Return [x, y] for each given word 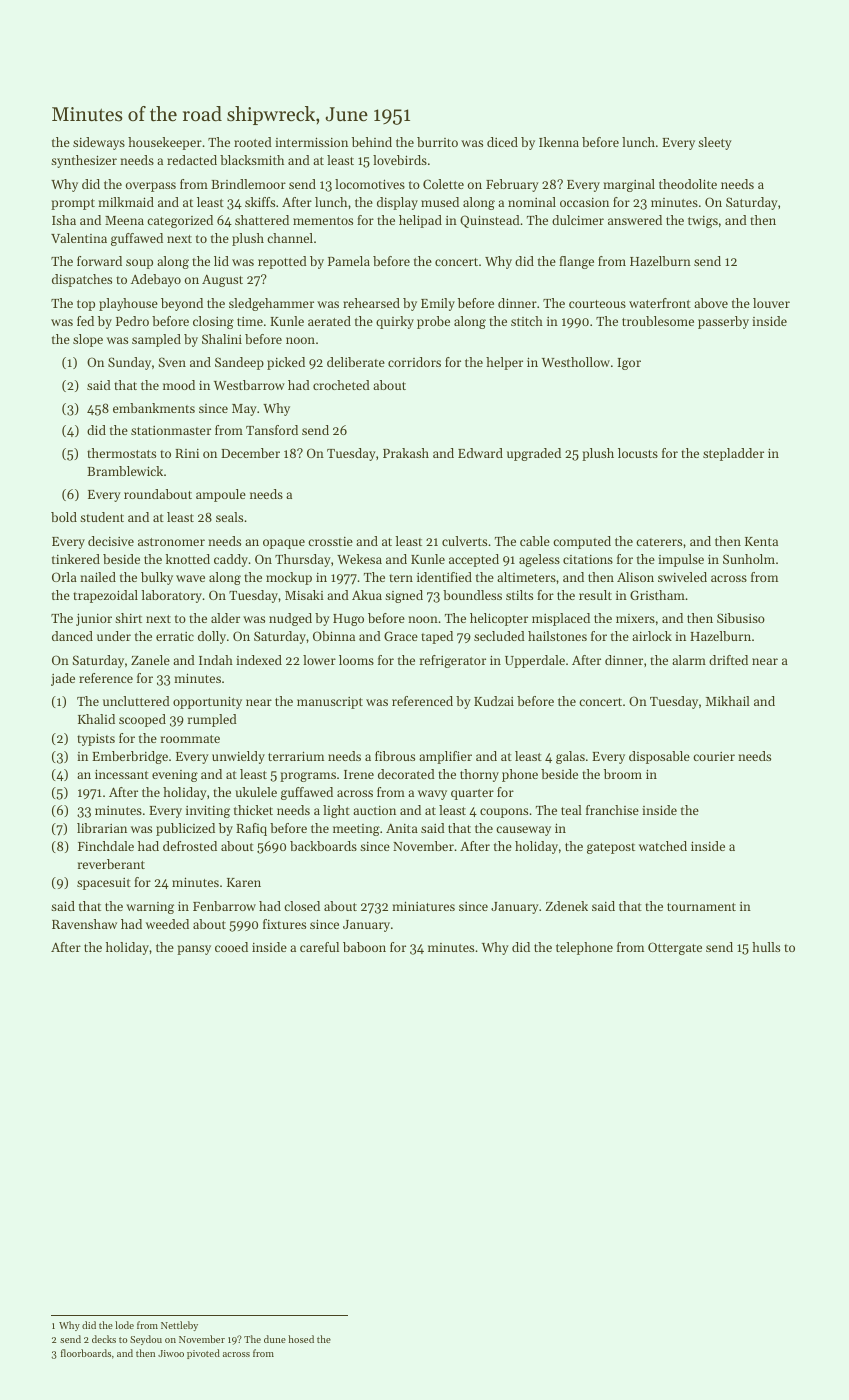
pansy [194, 950]
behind [372, 142]
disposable [659, 757]
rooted [253, 142]
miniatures [423, 906]
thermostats [121, 453]
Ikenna [559, 142]
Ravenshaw [84, 924]
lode [124, 1325]
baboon [364, 947]
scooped [142, 720]
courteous [597, 304]
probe [433, 322]
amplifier [445, 757]
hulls [766, 947]
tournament [701, 907]
